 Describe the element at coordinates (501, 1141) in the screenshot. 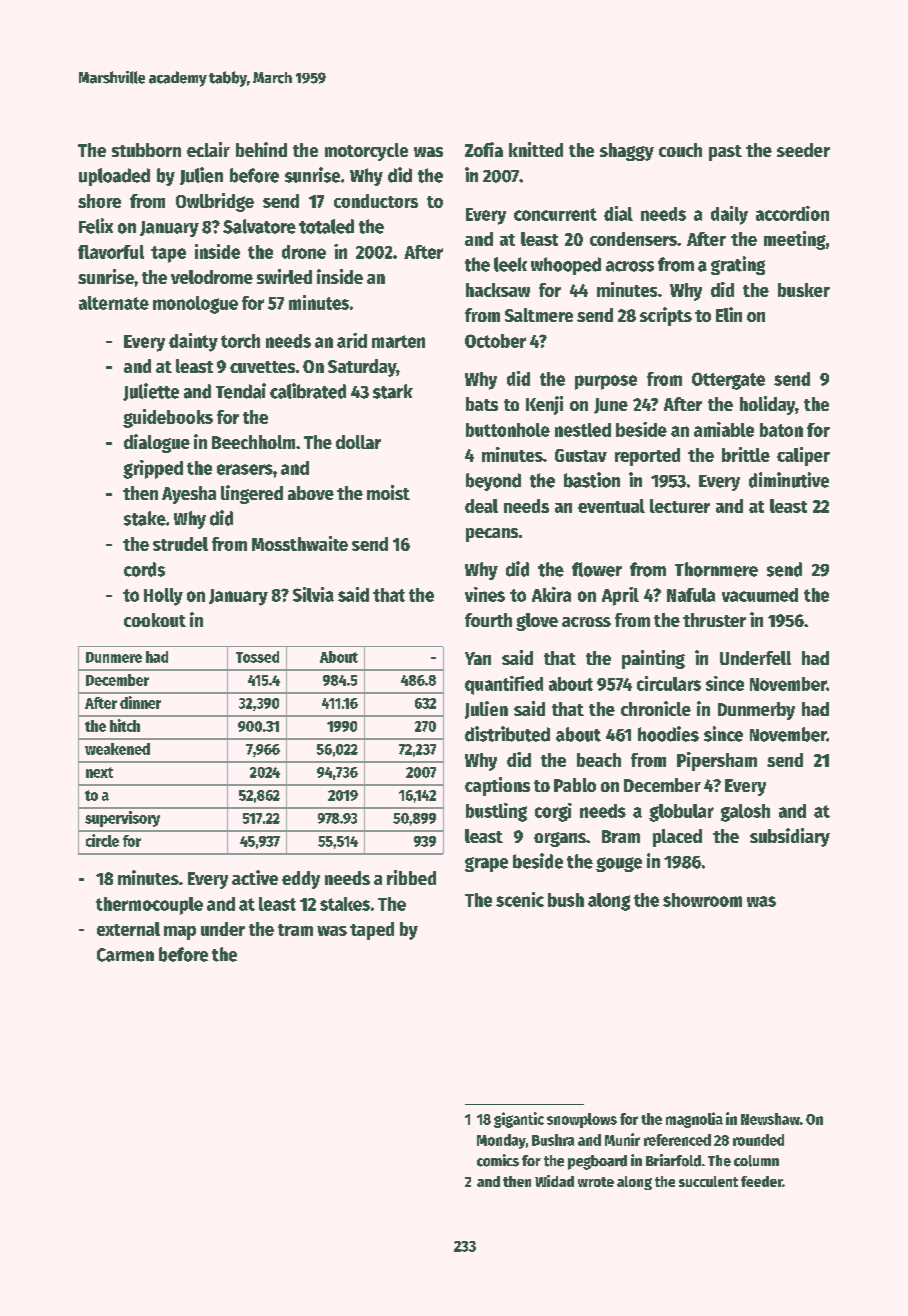

I see `Monday` at that location.
